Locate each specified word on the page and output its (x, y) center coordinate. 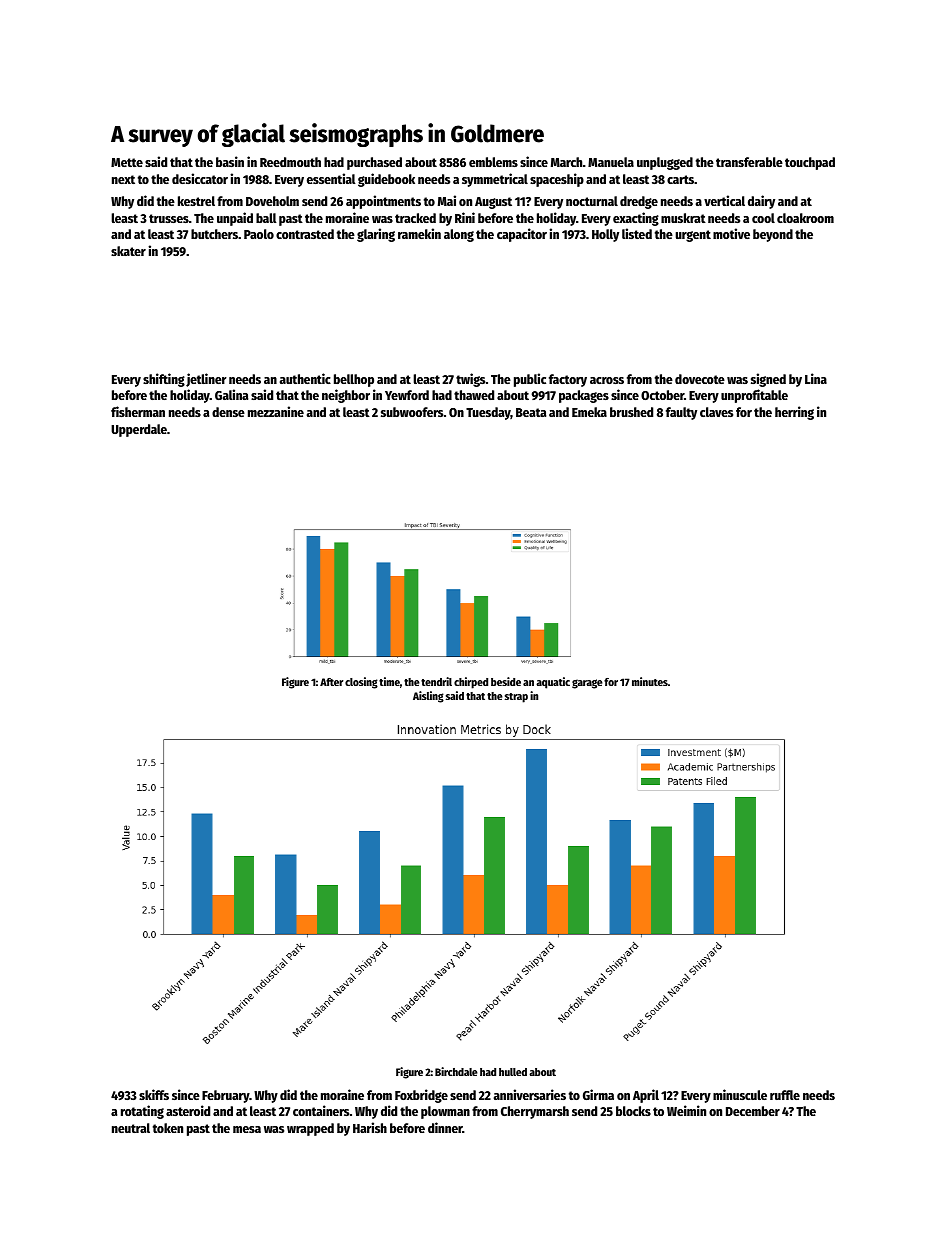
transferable (749, 162)
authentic (305, 378)
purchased (374, 163)
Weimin (686, 1110)
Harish (370, 1127)
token (168, 1128)
